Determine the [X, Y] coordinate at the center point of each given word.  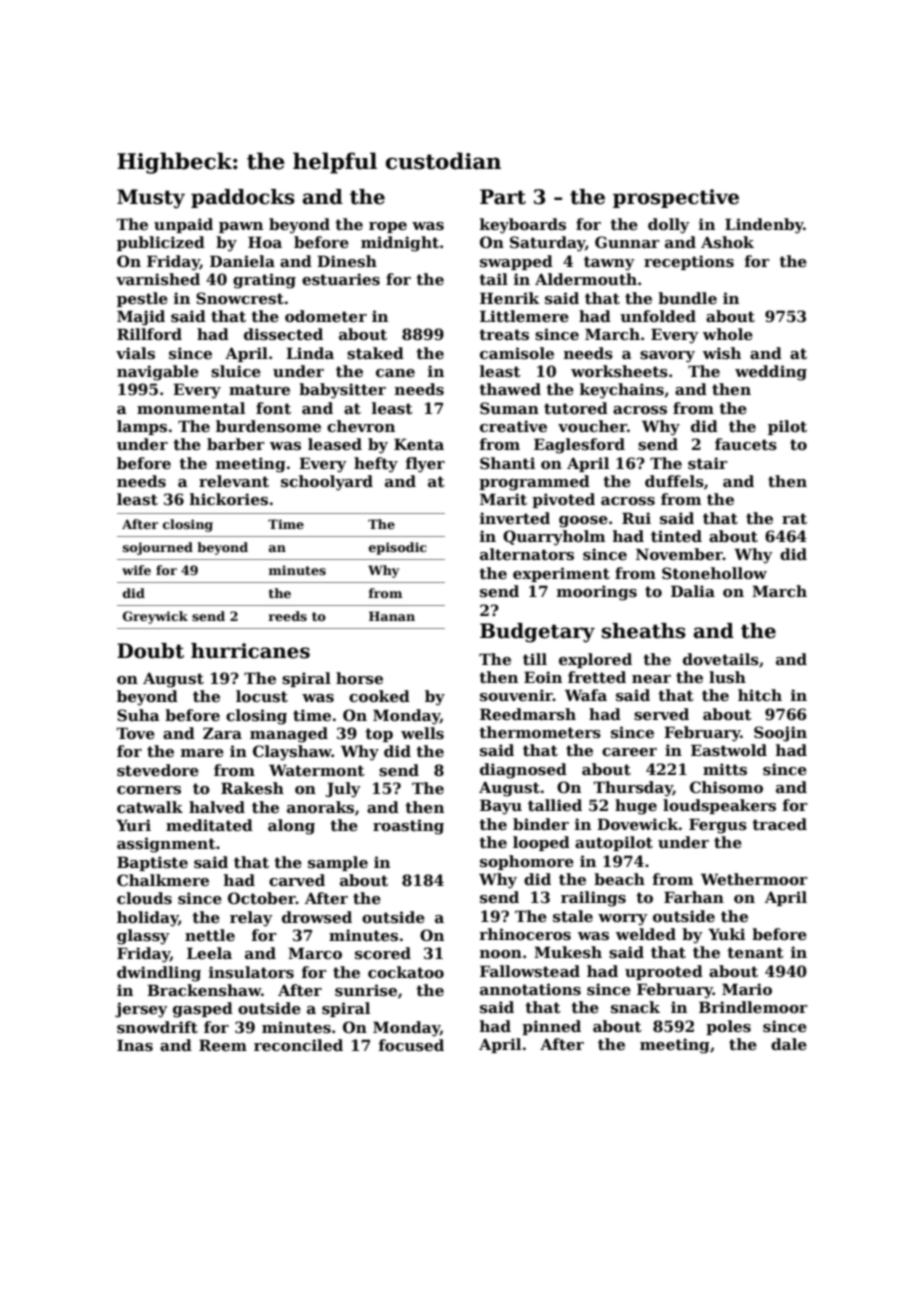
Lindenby [764, 226]
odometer [326, 316]
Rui [636, 518]
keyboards [523, 226]
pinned [551, 1027]
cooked [379, 696]
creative [513, 426]
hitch [760, 695]
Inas [135, 1045]
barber [236, 444]
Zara [222, 733]
